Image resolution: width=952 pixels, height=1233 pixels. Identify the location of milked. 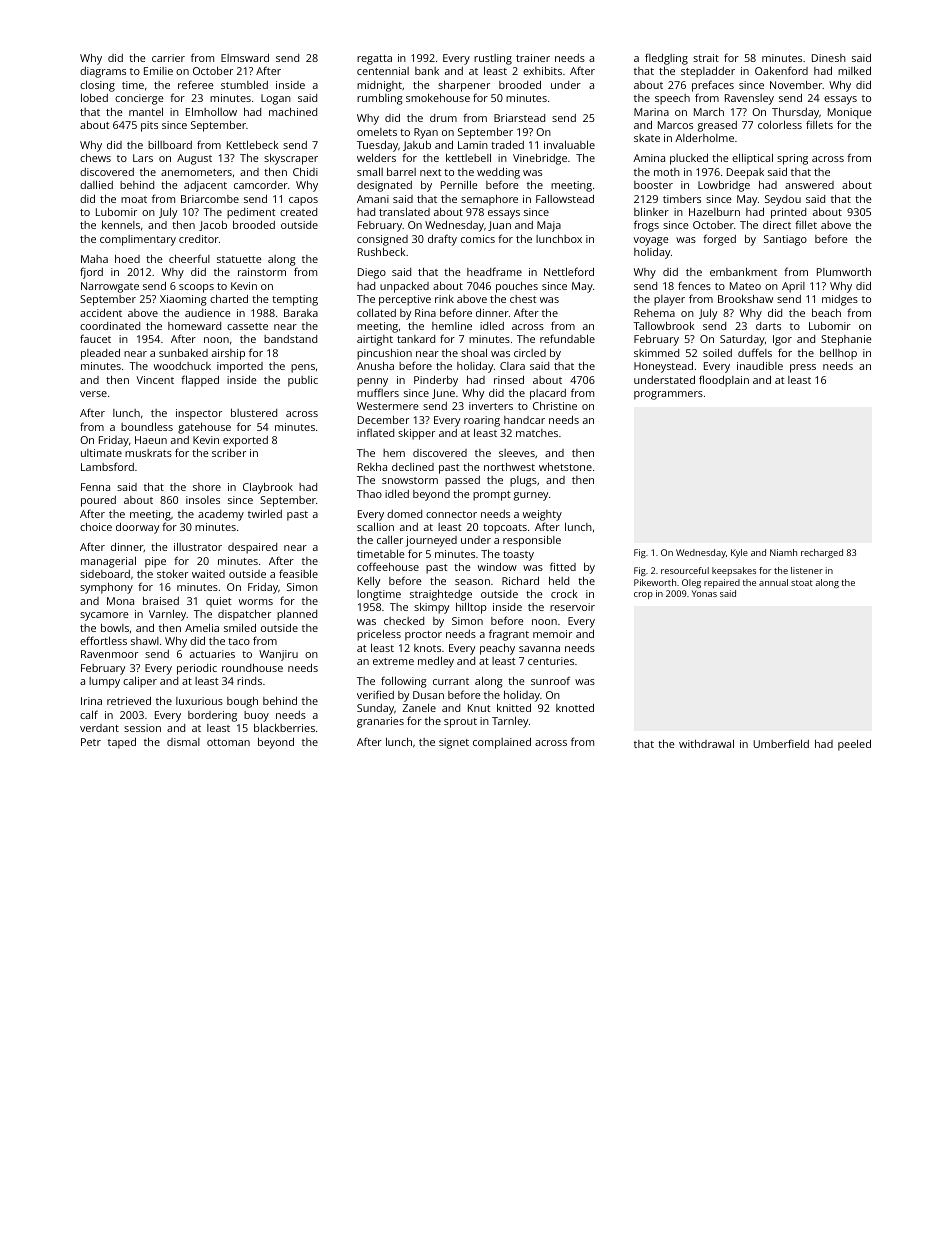
(854, 71).
